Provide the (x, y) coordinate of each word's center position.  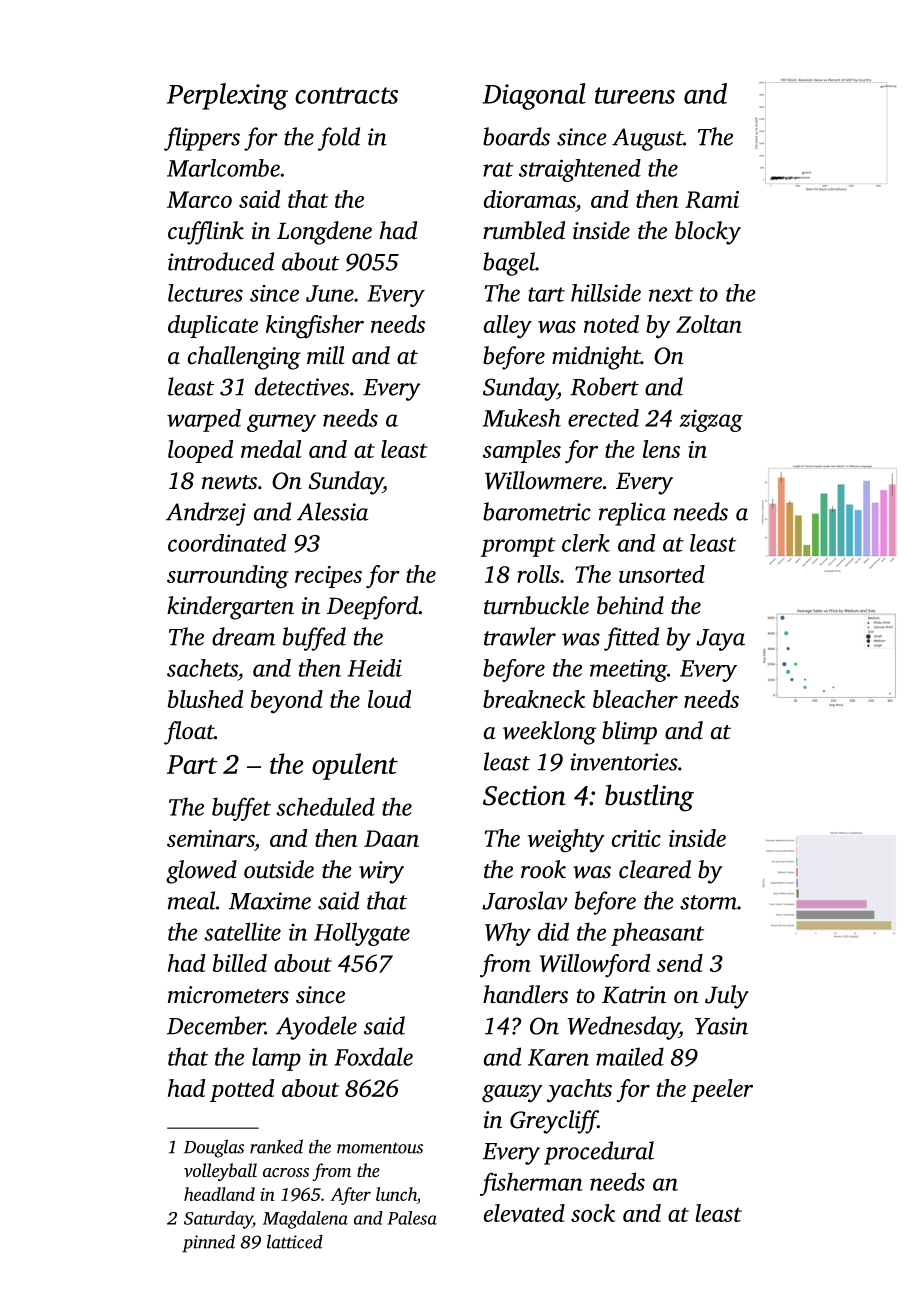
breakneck (534, 699)
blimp (629, 733)
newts (229, 482)
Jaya (720, 640)
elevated (524, 1213)
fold (339, 139)
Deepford (373, 608)
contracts (346, 95)
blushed (205, 699)
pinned (208, 1243)
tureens (635, 95)
